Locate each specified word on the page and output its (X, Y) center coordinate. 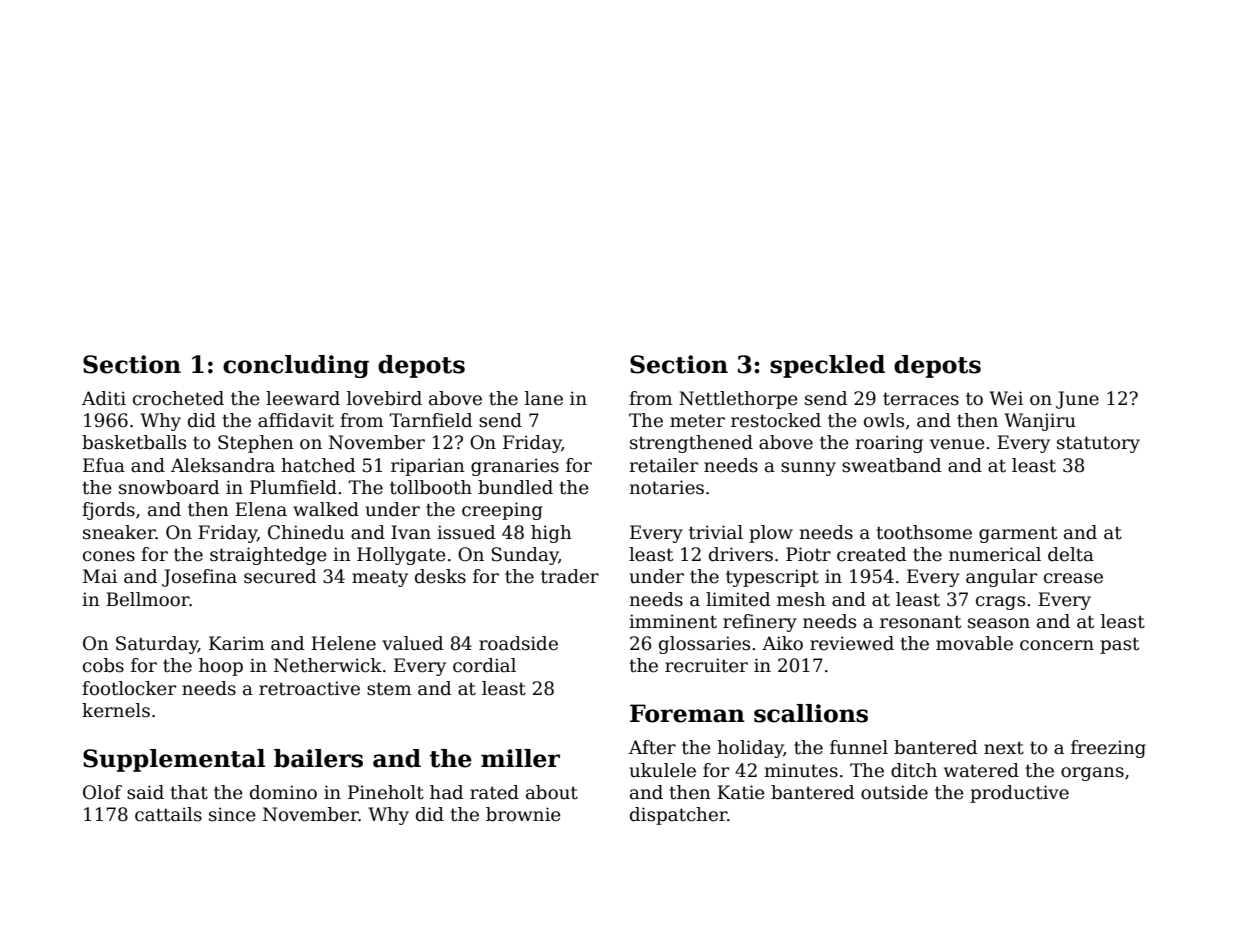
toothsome (924, 532)
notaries (666, 487)
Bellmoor (148, 599)
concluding (296, 366)
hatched (318, 465)
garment (1018, 534)
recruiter (706, 665)
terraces (921, 399)
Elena (261, 509)
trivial (716, 532)
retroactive (309, 688)
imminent (673, 621)
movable (974, 643)
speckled (827, 366)
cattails (168, 814)
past (1119, 645)
